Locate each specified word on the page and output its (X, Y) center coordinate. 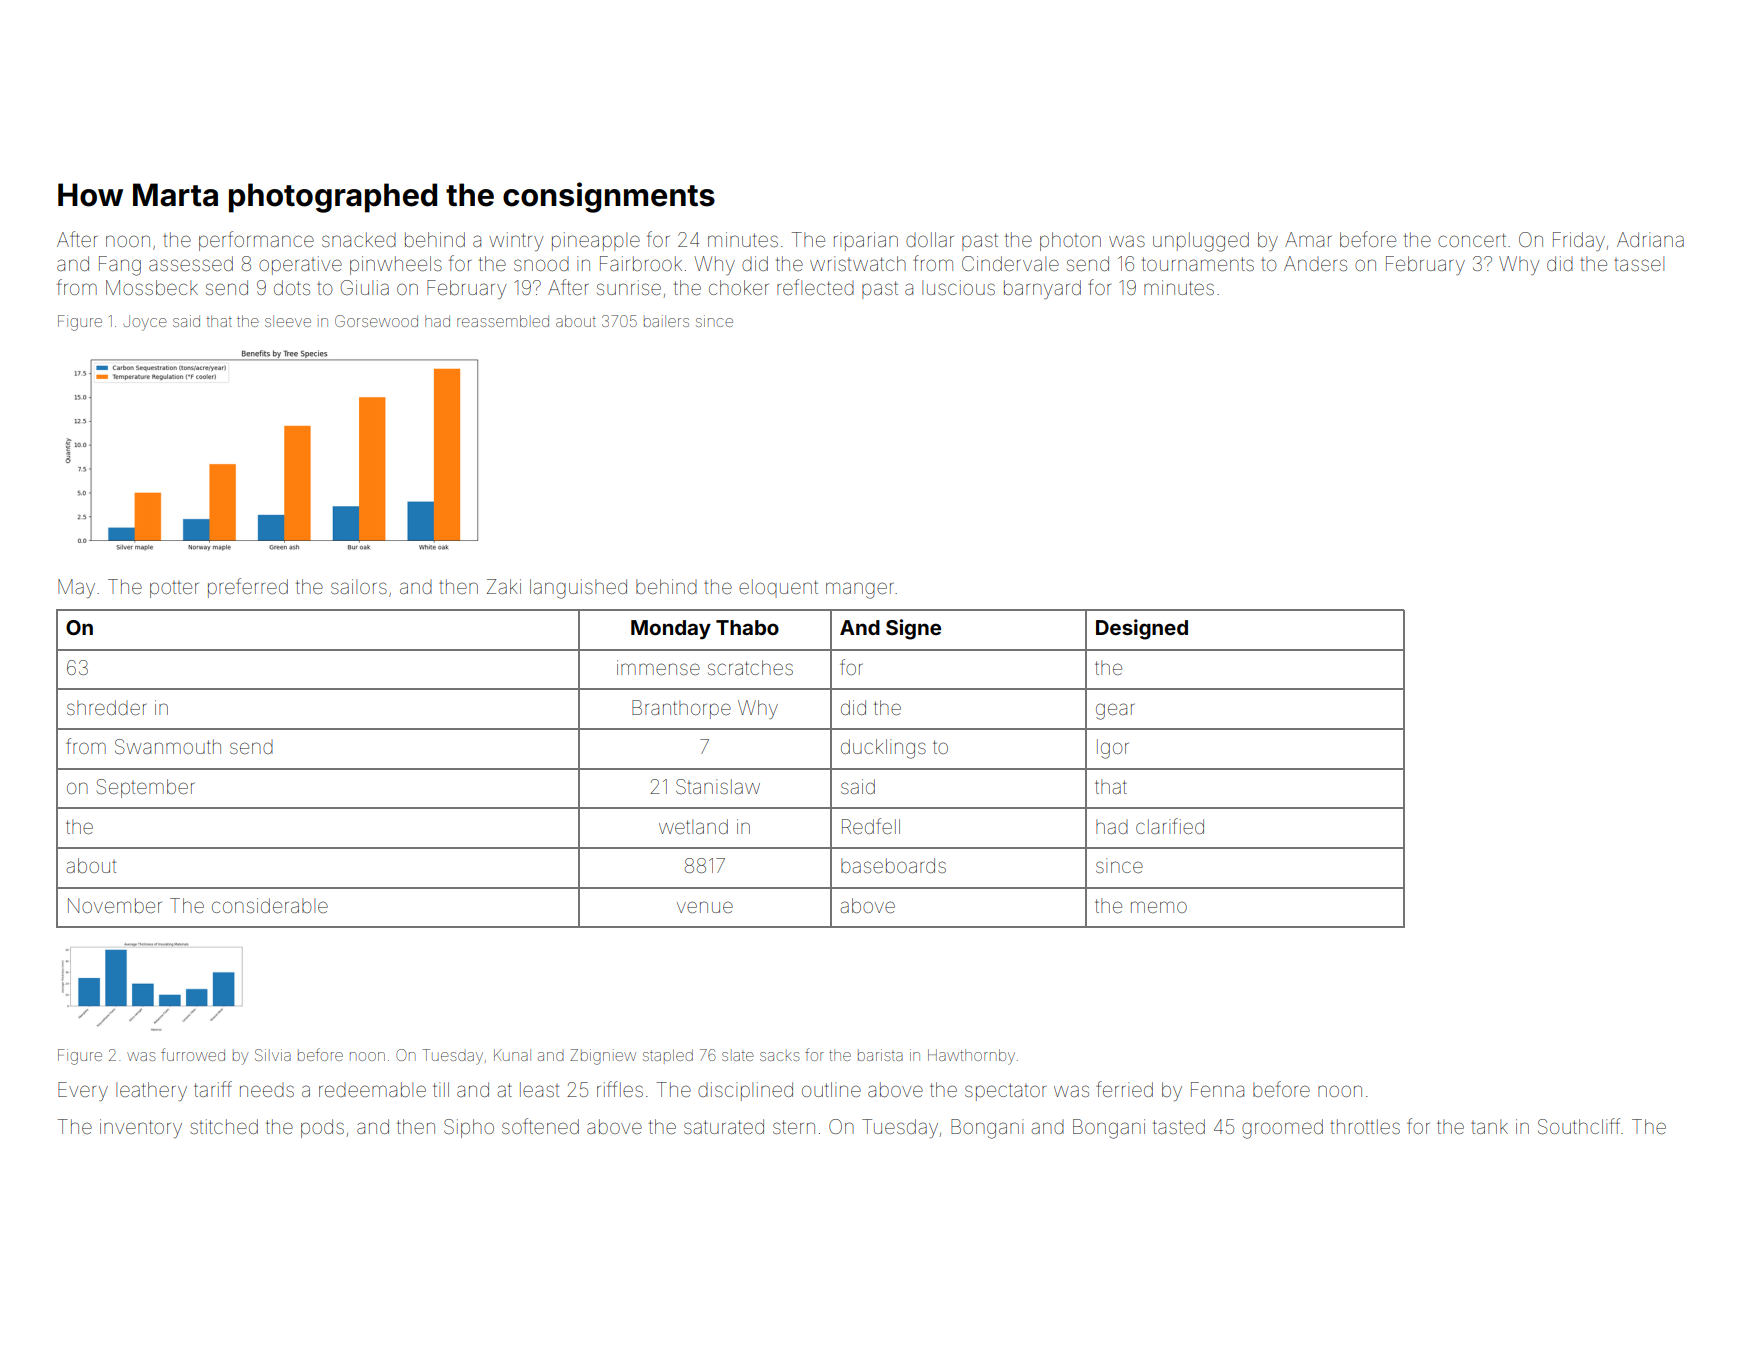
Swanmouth (168, 746)
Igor (1113, 749)
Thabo (747, 627)
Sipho (469, 1128)
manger (859, 590)
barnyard (1042, 289)
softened (540, 1126)
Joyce (144, 323)
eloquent (778, 588)
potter (174, 589)
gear (1115, 711)
